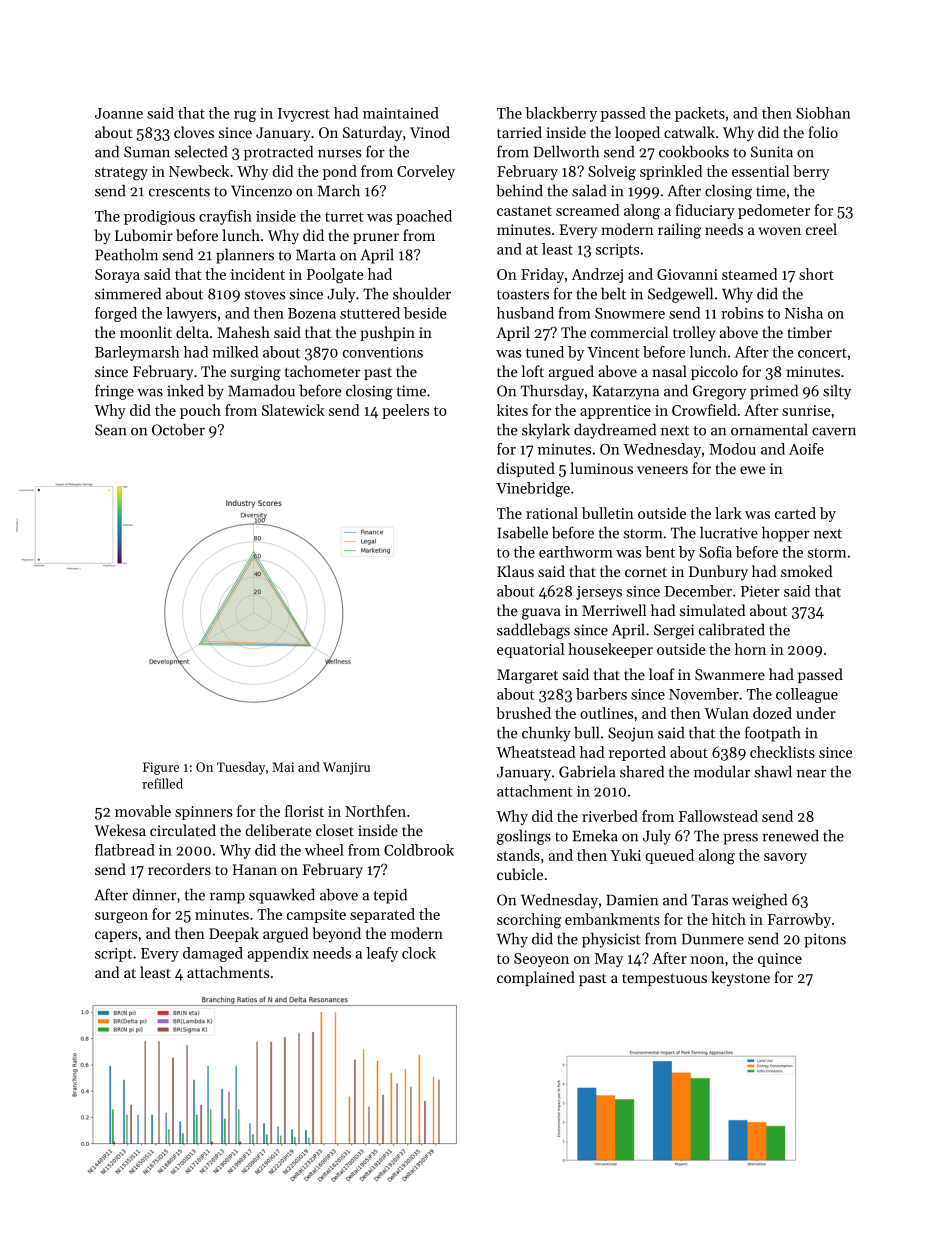  Describe the element at coordinates (515, 571) in the screenshot. I see `Klaus` at that location.
